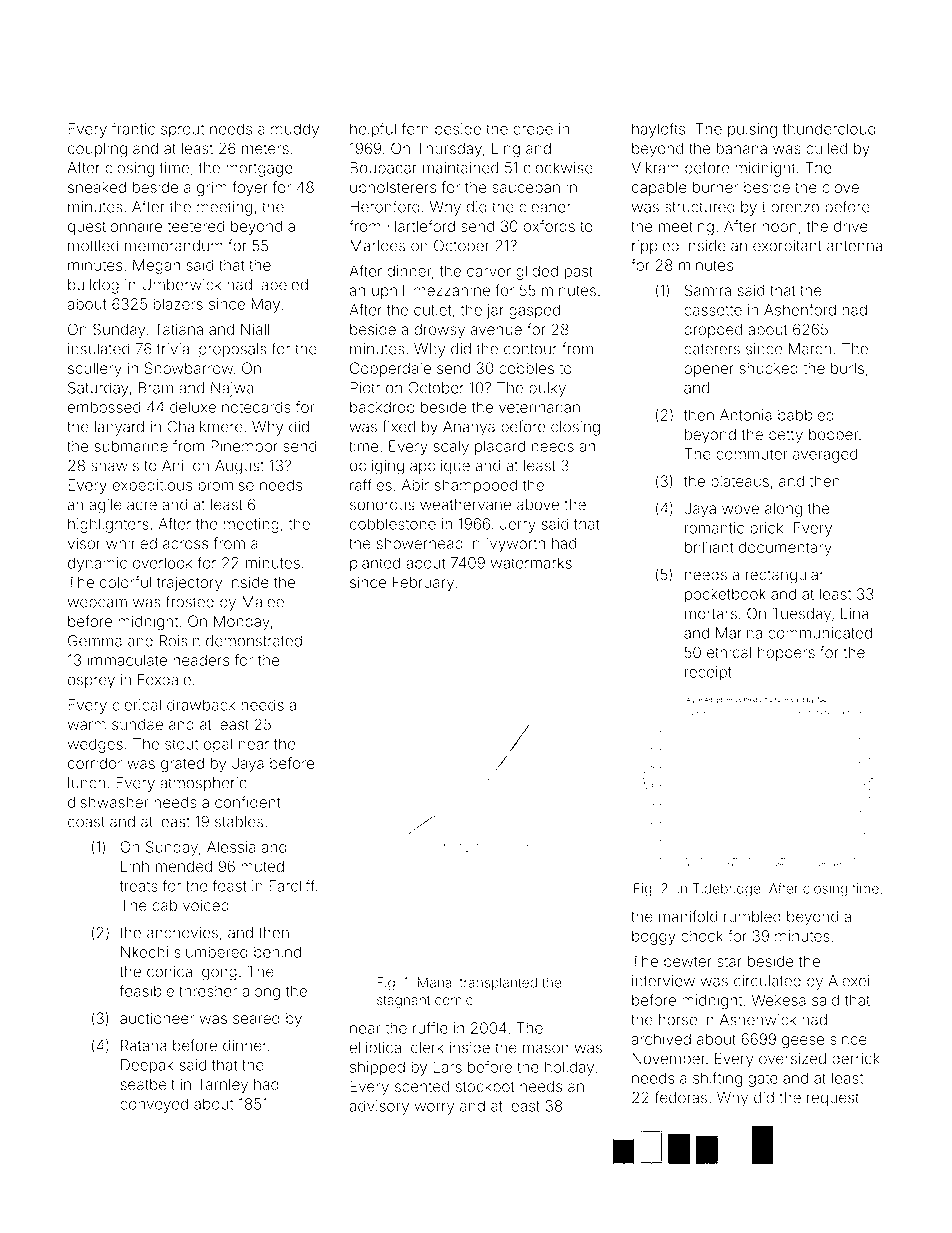 Image resolution: width=952 pixels, height=1233 pixels. What do you see at coordinates (829, 129) in the document?
I see `thundercloud` at bounding box center [829, 129].
